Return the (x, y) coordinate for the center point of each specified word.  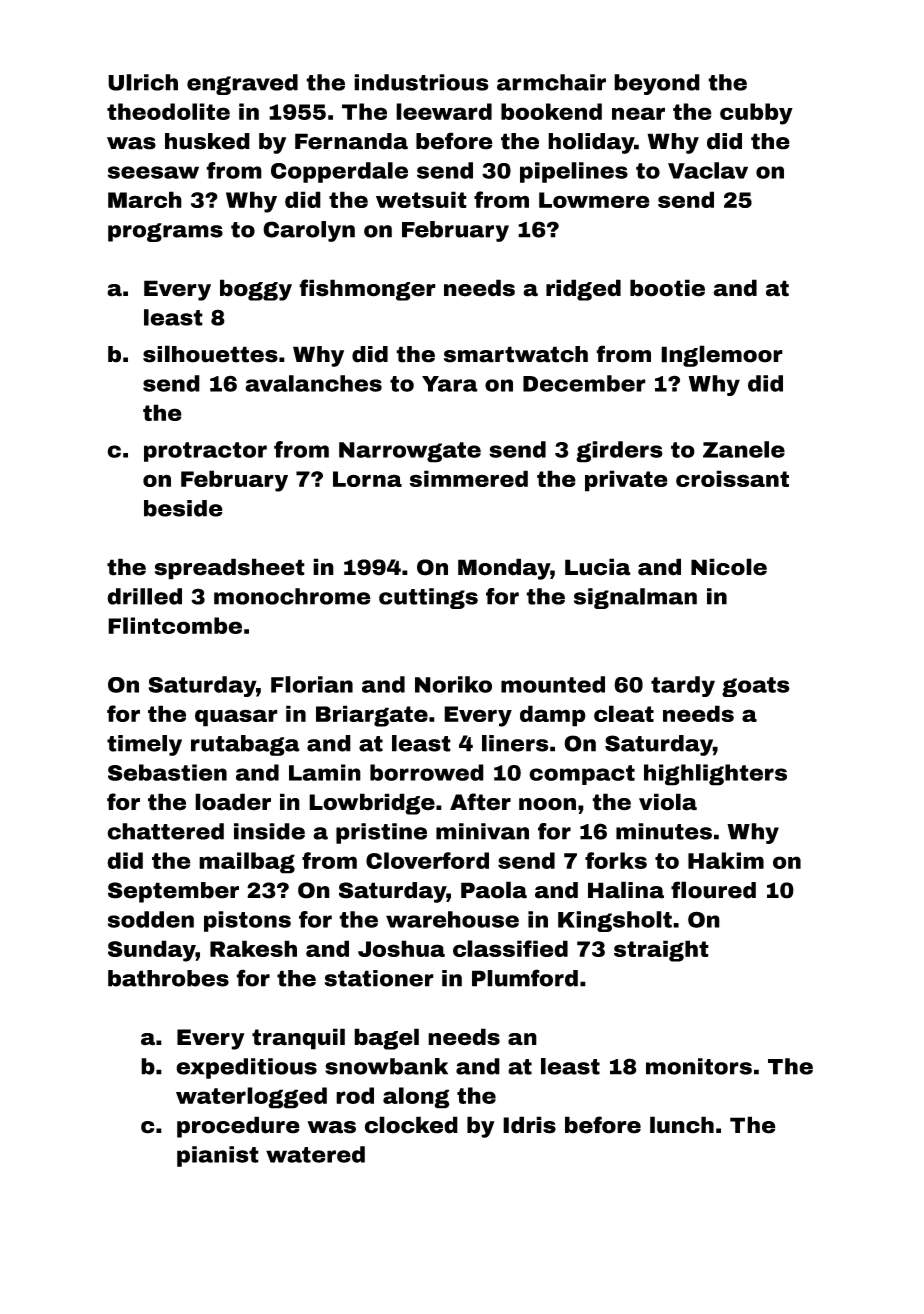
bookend (551, 111)
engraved (242, 84)
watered (315, 1154)
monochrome (292, 596)
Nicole (729, 567)
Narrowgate (410, 452)
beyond (657, 84)
